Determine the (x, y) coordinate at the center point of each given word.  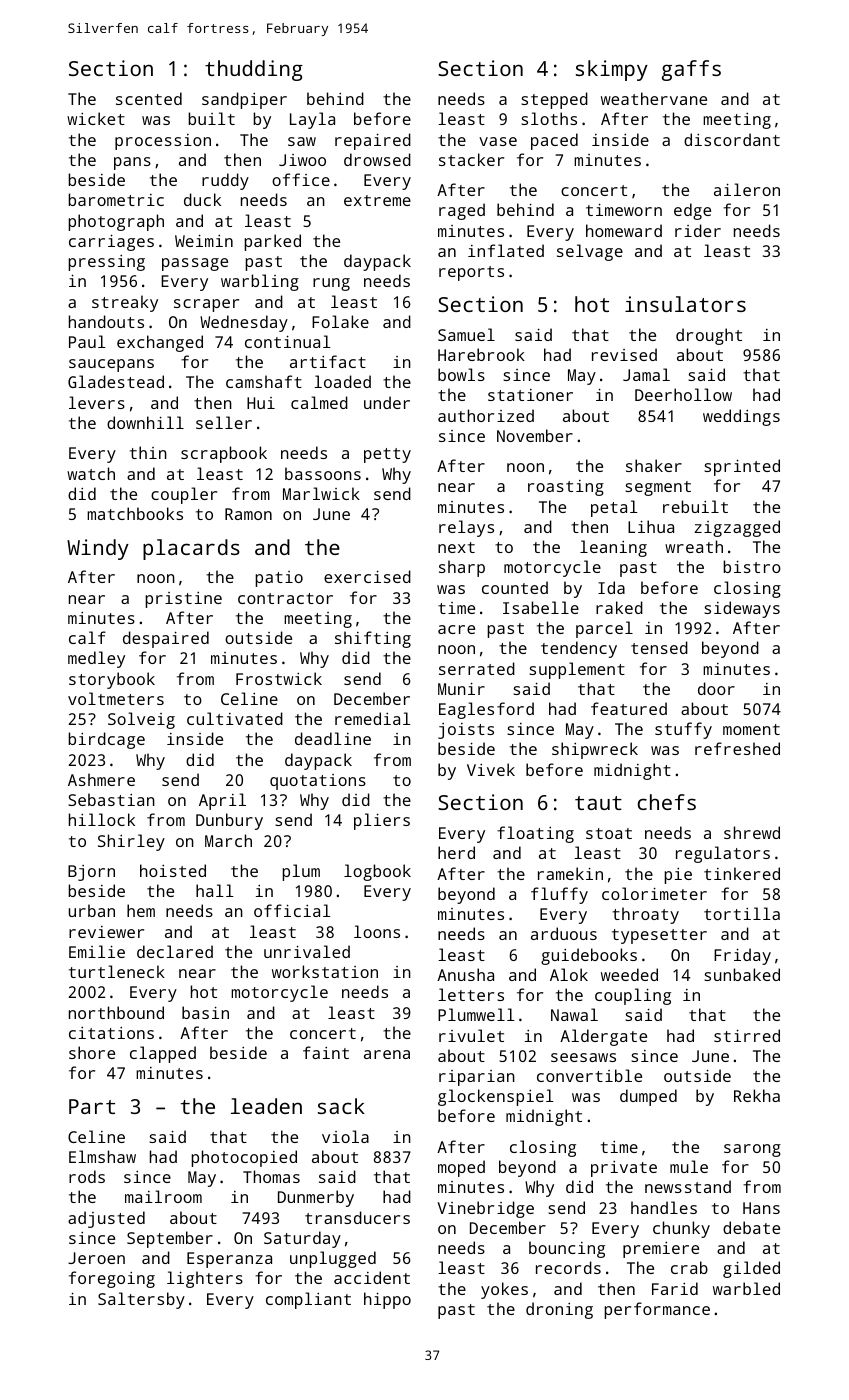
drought (709, 336)
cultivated (235, 718)
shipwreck (595, 750)
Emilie (97, 951)
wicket (96, 118)
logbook (377, 872)
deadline (333, 738)
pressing (106, 263)
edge (692, 211)
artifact (328, 361)
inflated (506, 250)
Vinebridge (486, 1209)
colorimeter (654, 893)
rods (87, 1176)
